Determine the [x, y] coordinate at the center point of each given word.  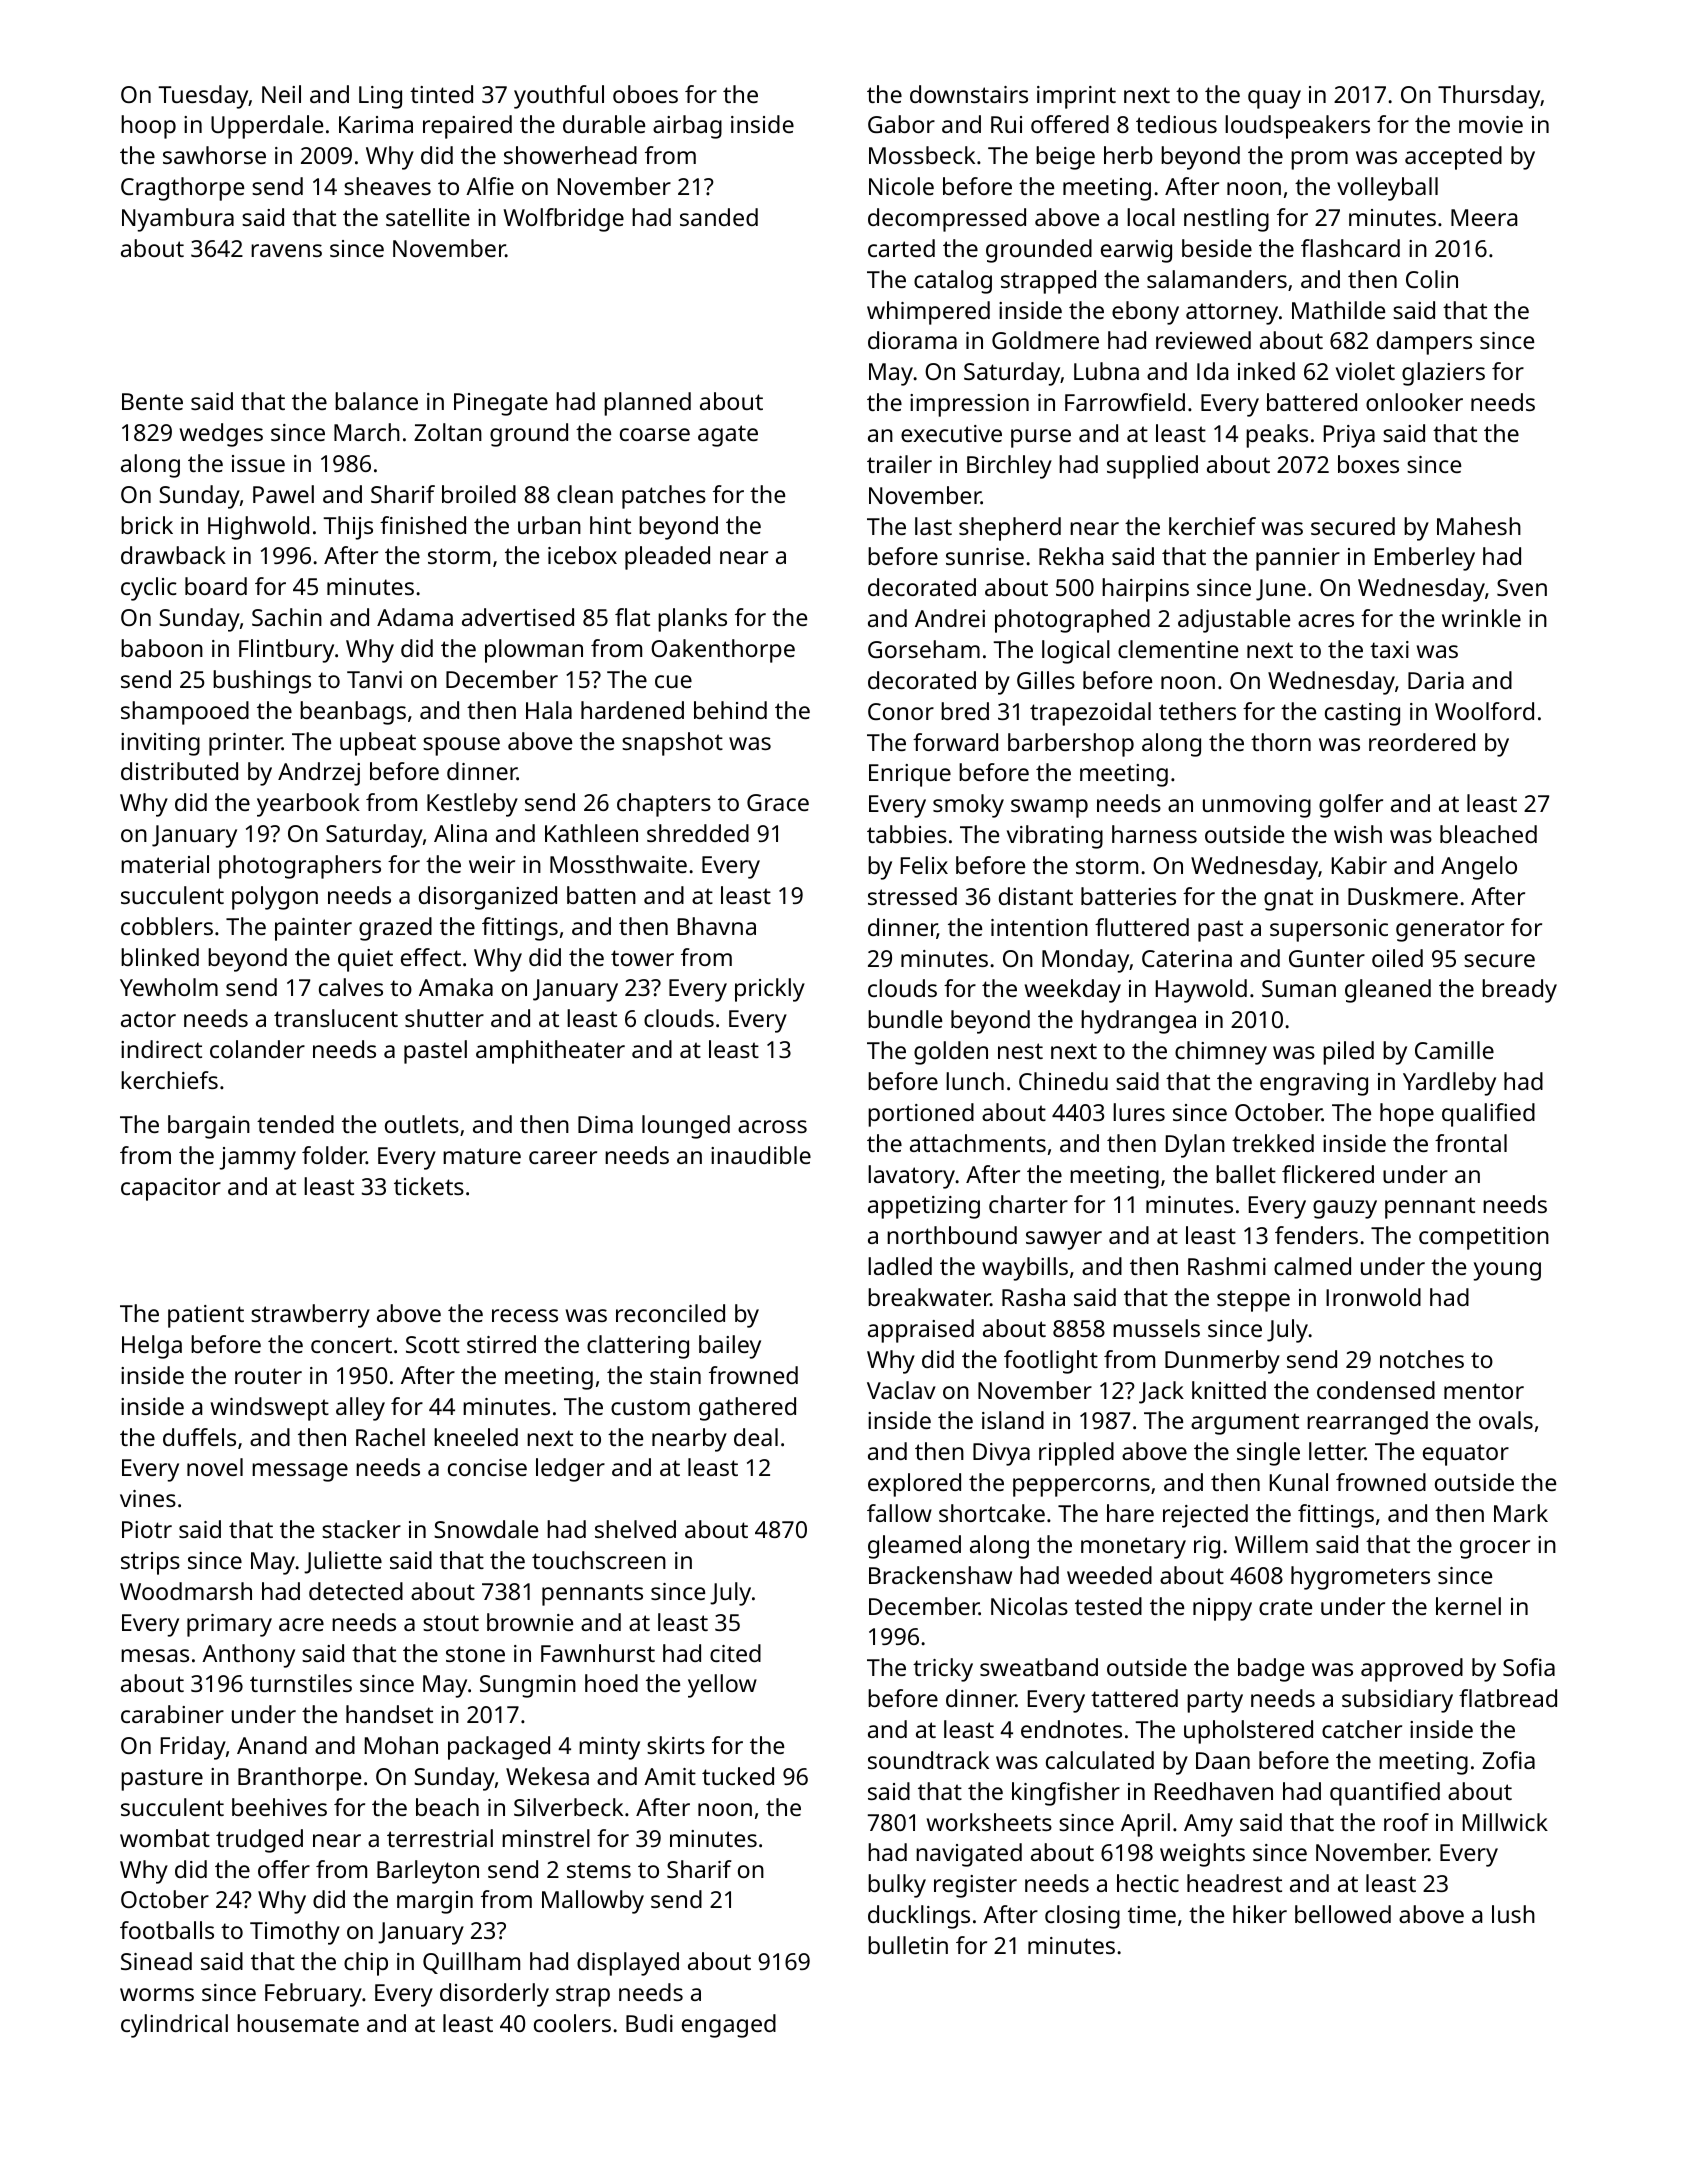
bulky [897, 1886]
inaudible [761, 1155]
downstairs [969, 94]
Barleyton [428, 1872]
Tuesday [203, 97]
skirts [676, 1745]
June [1281, 590]
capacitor [171, 1189]
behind [730, 710]
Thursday [1489, 97]
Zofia [1508, 1760]
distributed [179, 771]
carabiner [172, 1714]
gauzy [1345, 1209]
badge [1271, 1670]
